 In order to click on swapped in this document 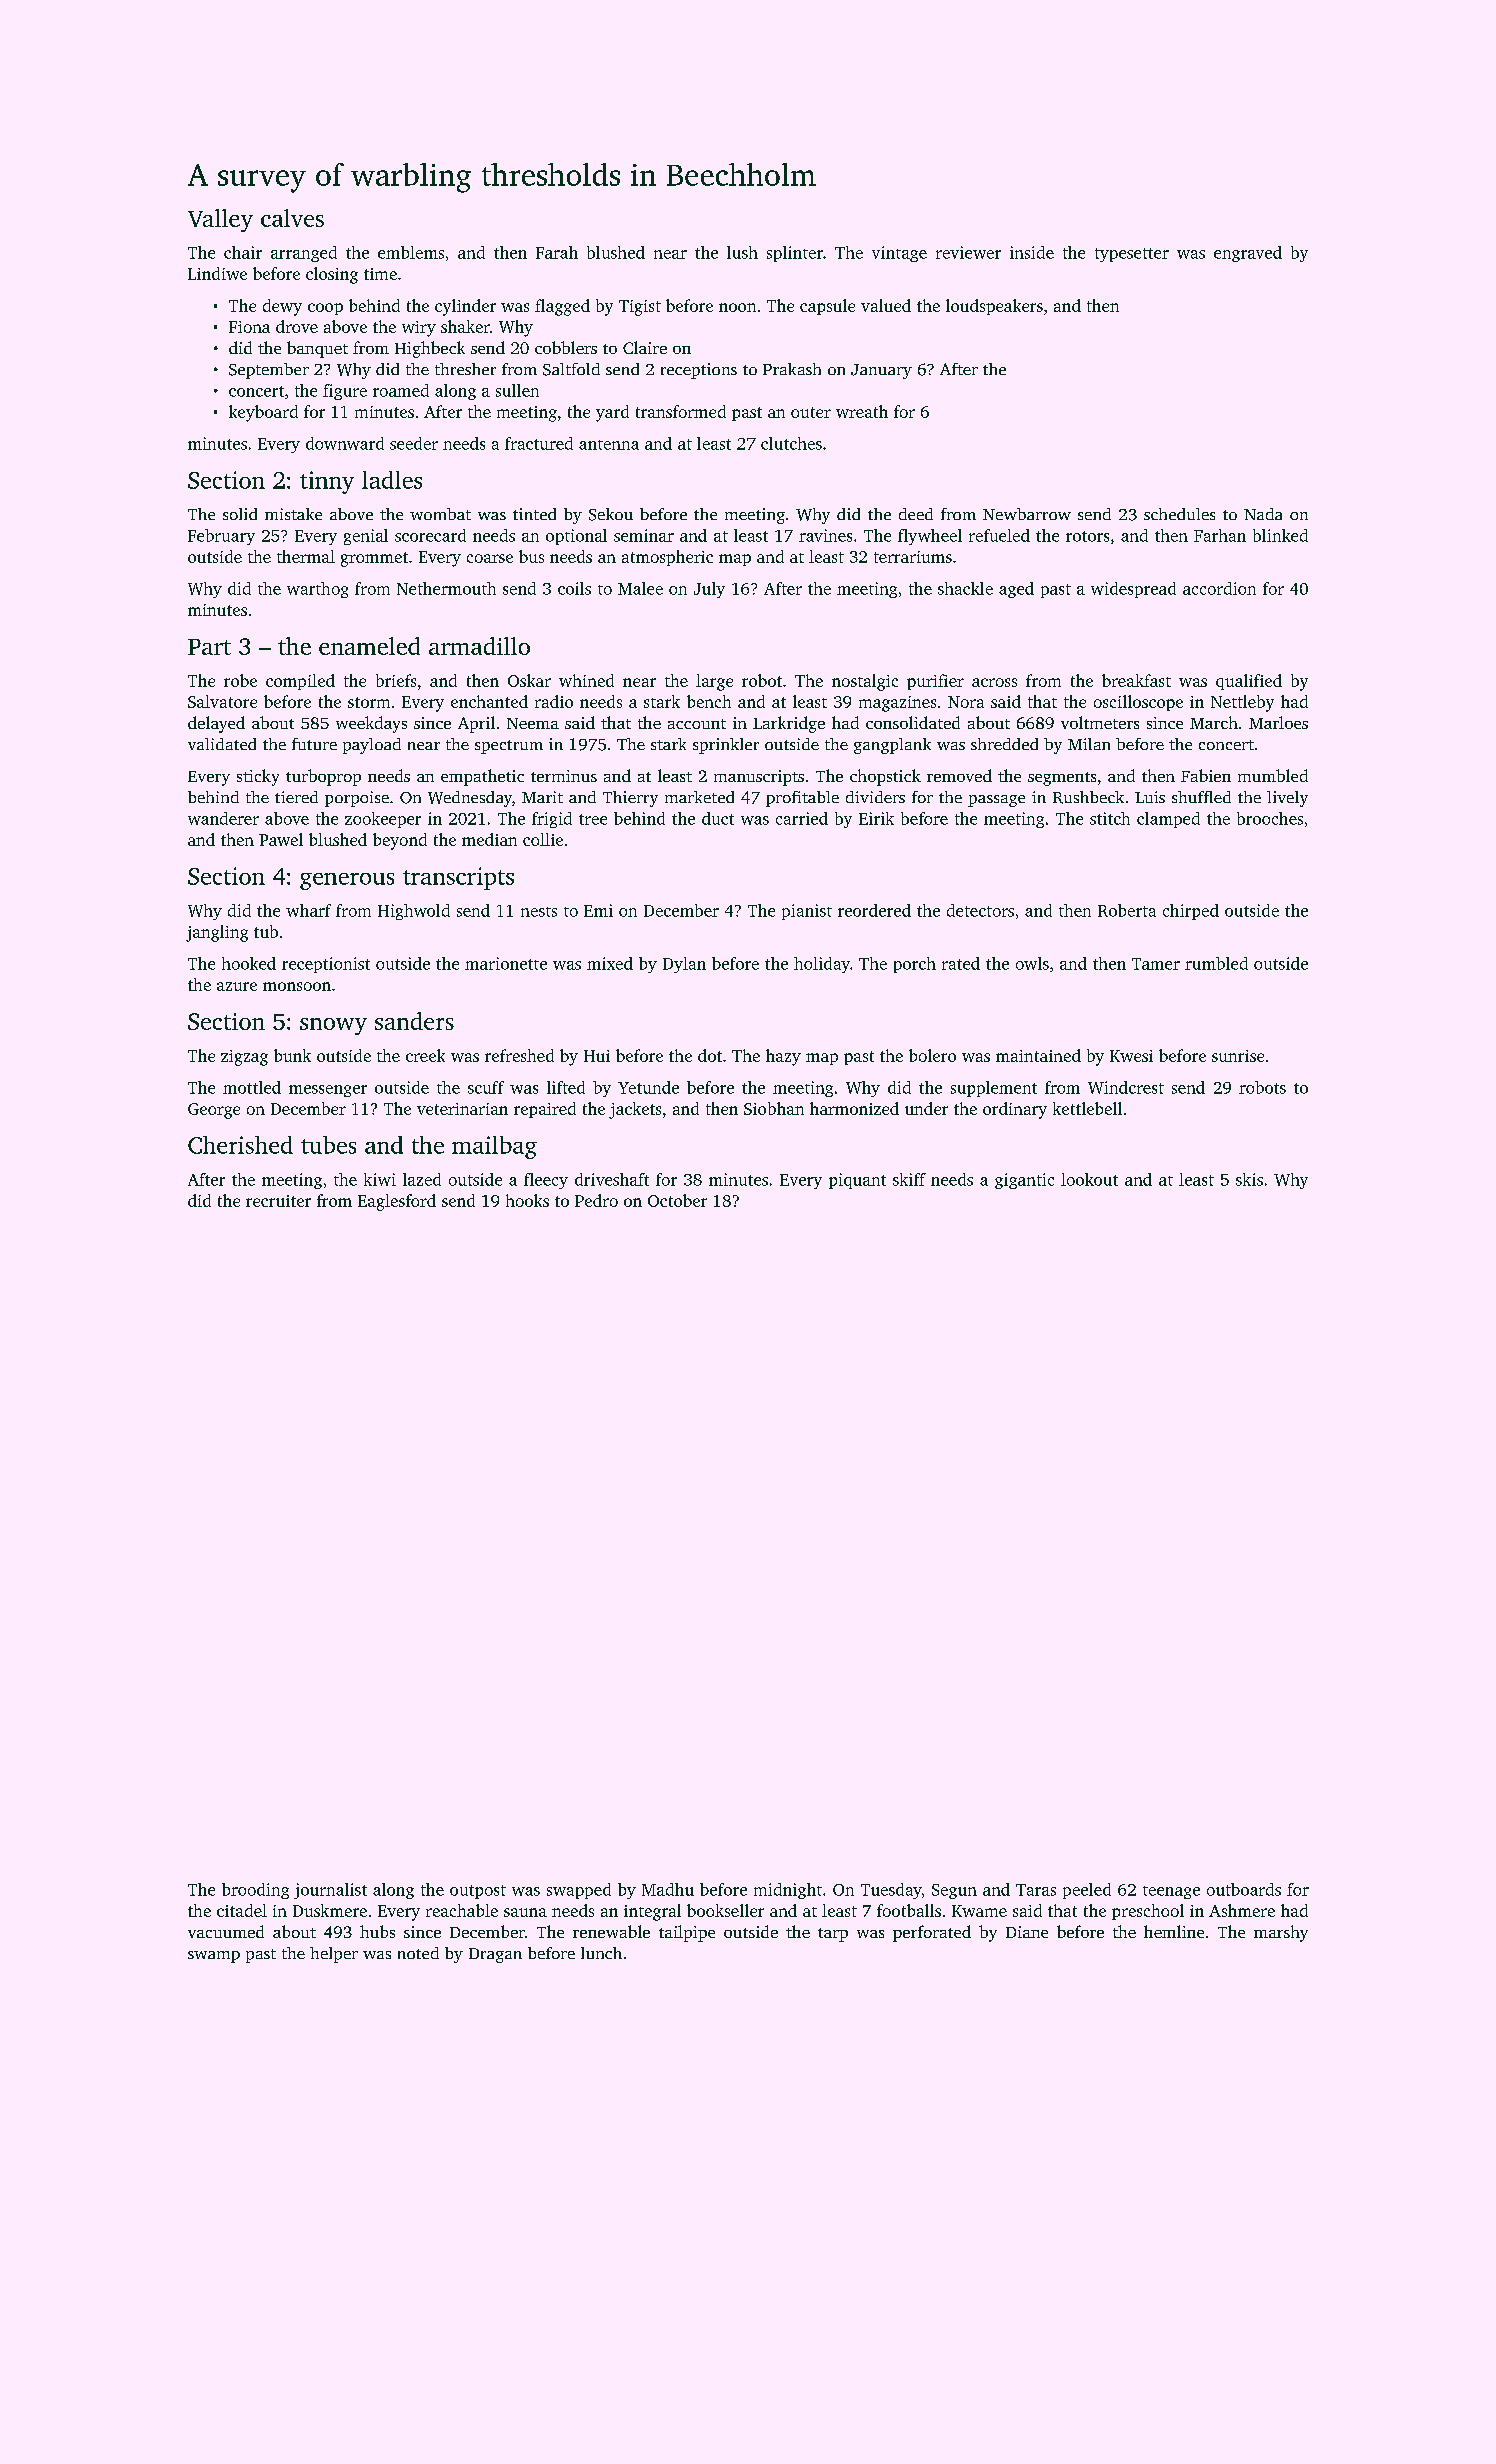, I will do `click(579, 1891)`.
